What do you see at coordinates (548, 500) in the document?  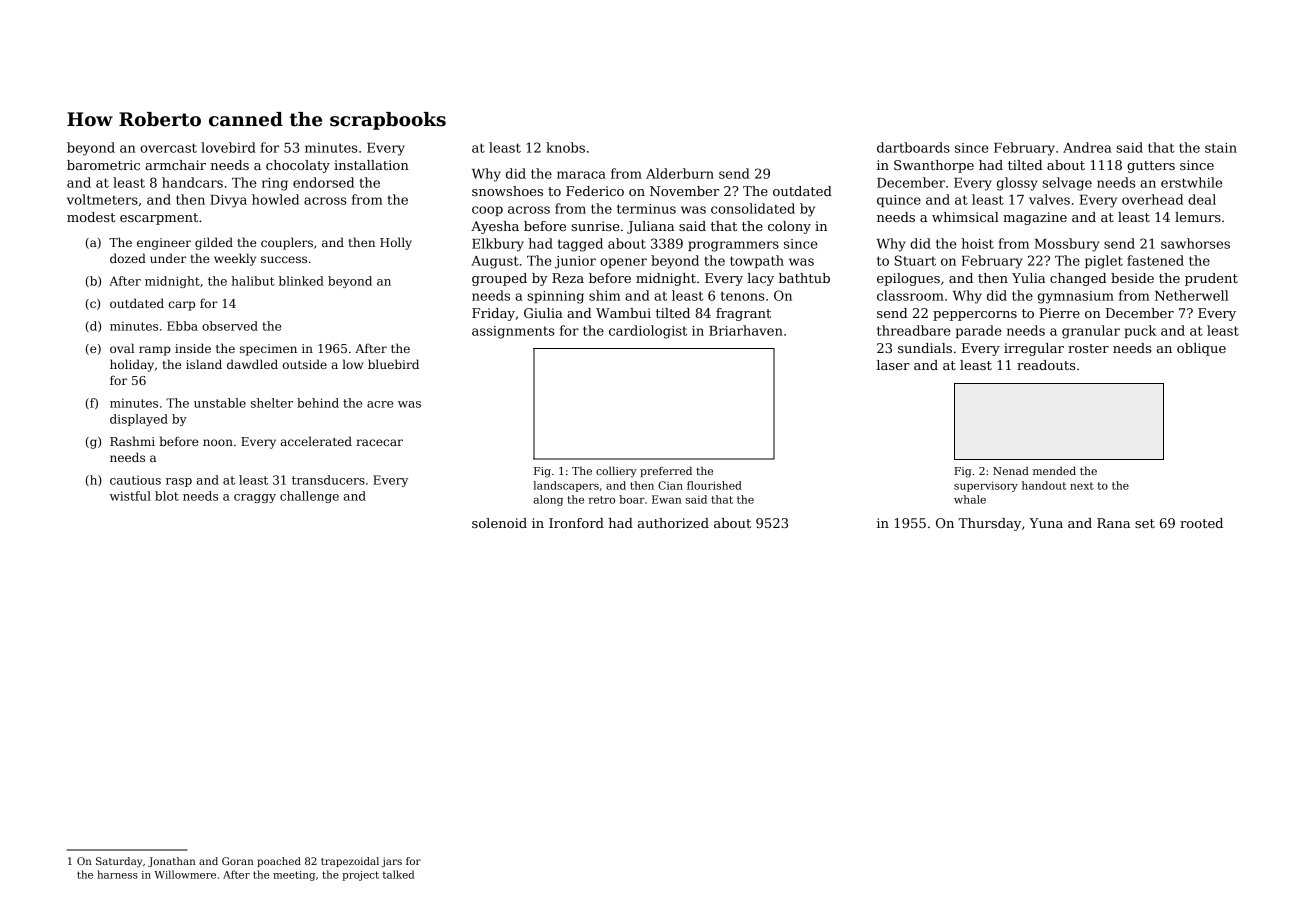 I see `along` at bounding box center [548, 500].
